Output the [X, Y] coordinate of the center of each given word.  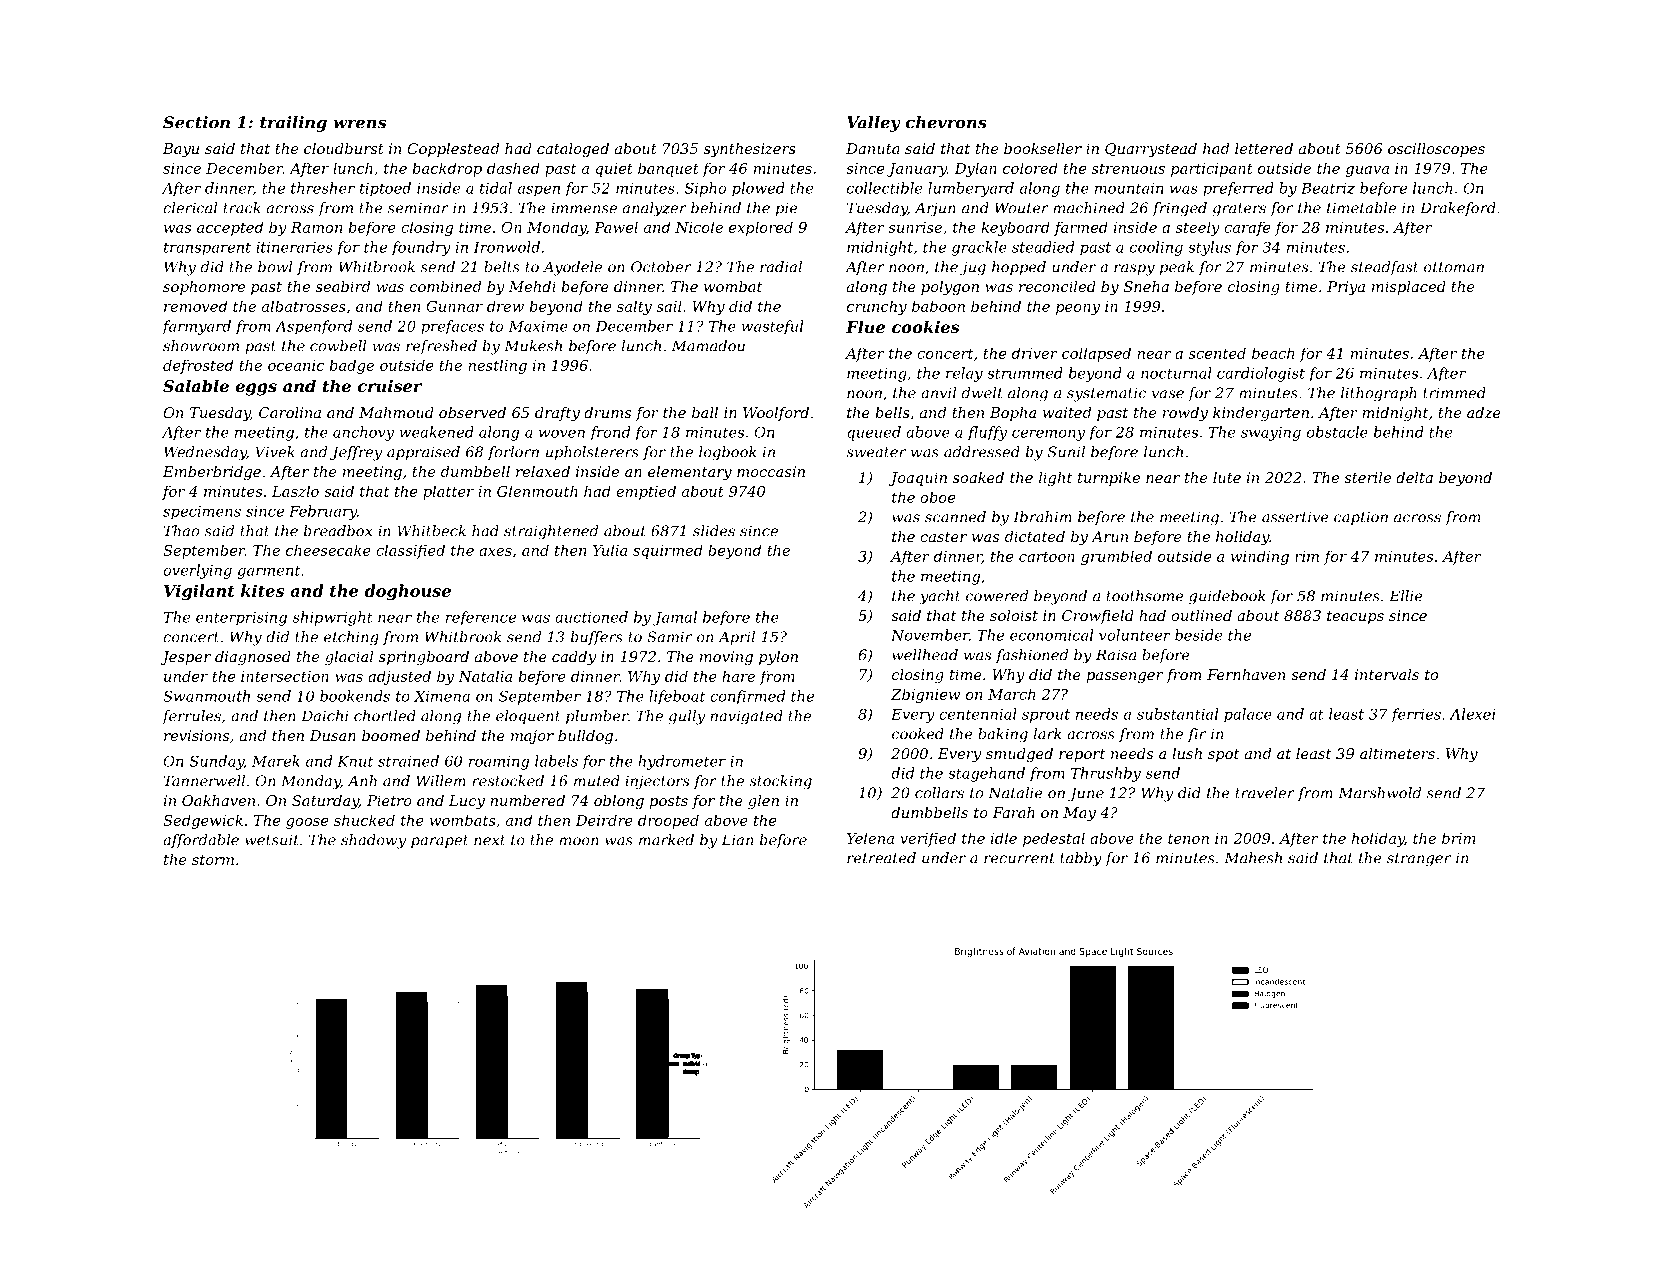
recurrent [1019, 858]
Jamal [675, 618]
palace [1248, 715]
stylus [1209, 248]
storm [213, 860]
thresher [323, 188]
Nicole [699, 227]
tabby [1081, 859]
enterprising [241, 619]
